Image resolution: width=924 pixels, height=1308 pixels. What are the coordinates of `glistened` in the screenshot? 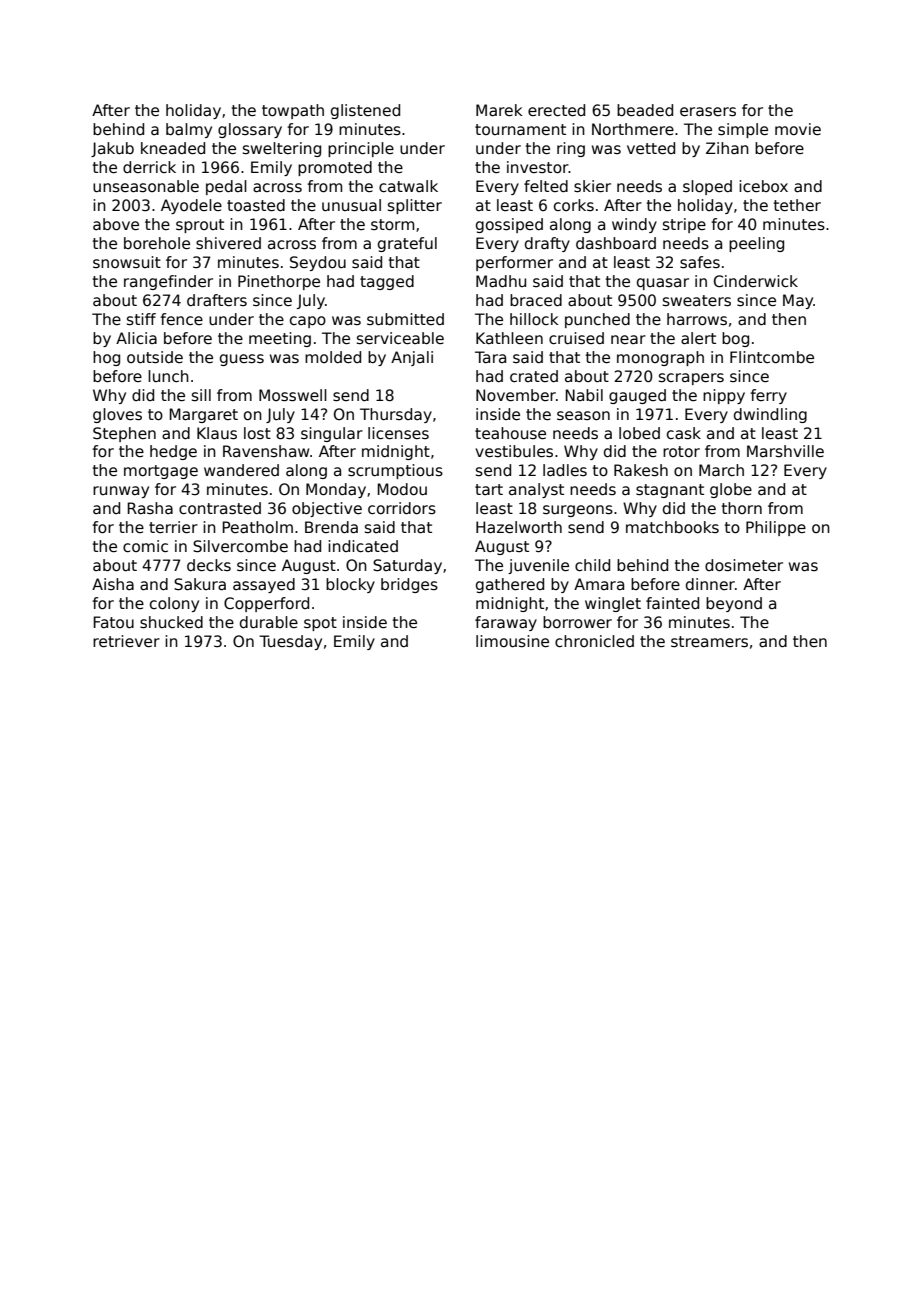 It's located at (365, 111).
